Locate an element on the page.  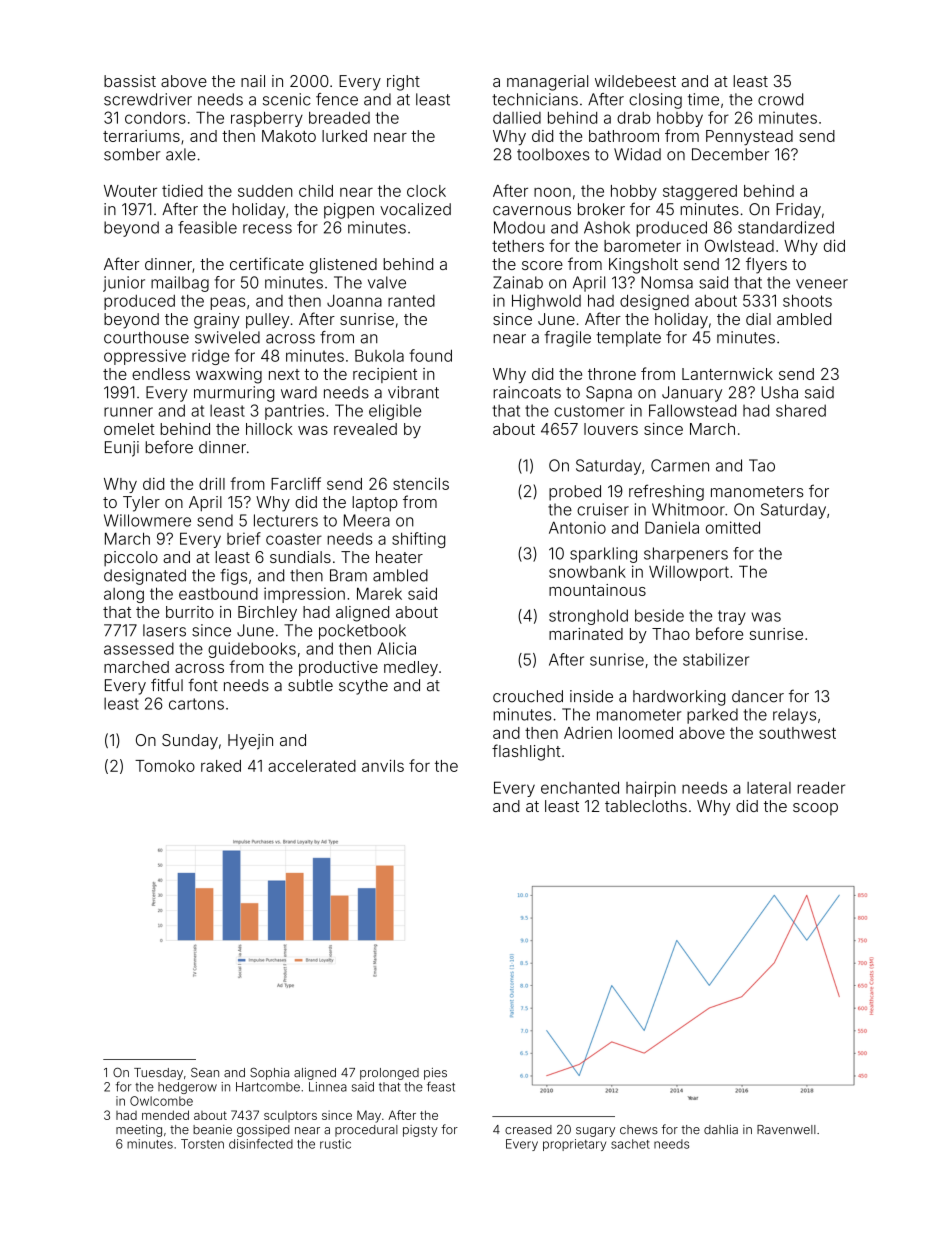
crowd is located at coordinates (780, 99).
